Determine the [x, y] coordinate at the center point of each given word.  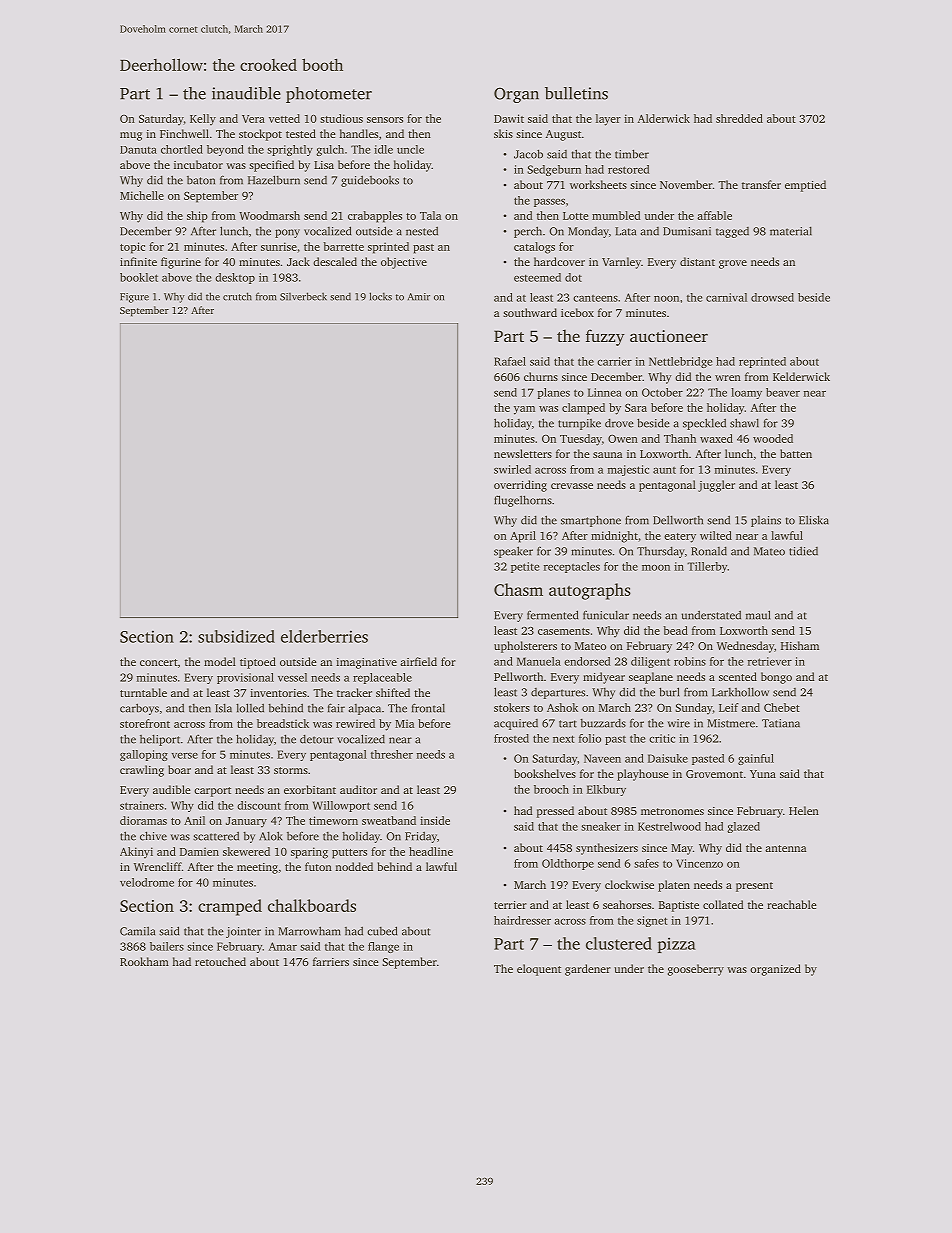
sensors [385, 120]
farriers [331, 961]
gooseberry [696, 970]
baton [201, 180]
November [686, 184]
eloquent [539, 970]
